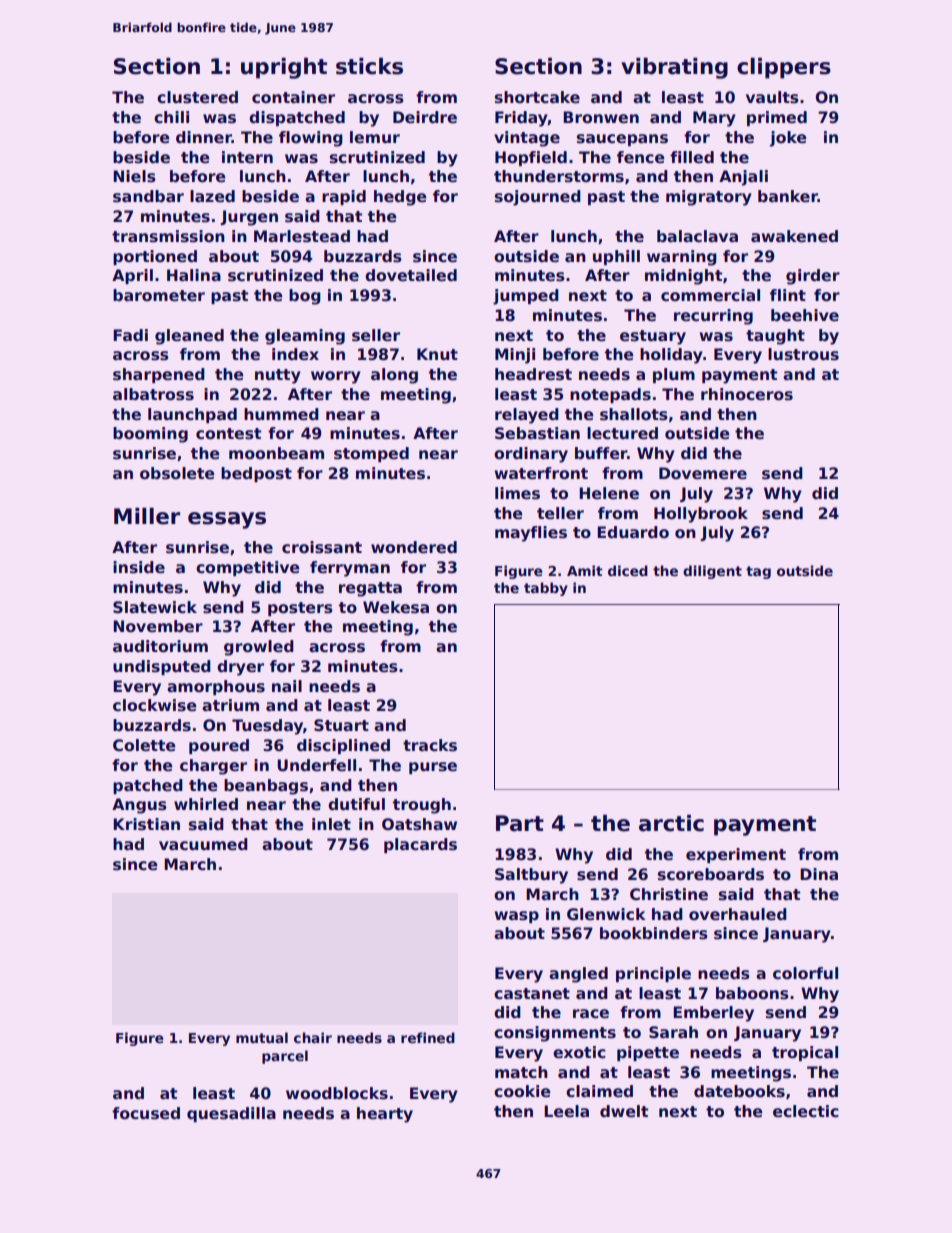  Describe the element at coordinates (162, 667) in the screenshot. I see `undisputed` at that location.
